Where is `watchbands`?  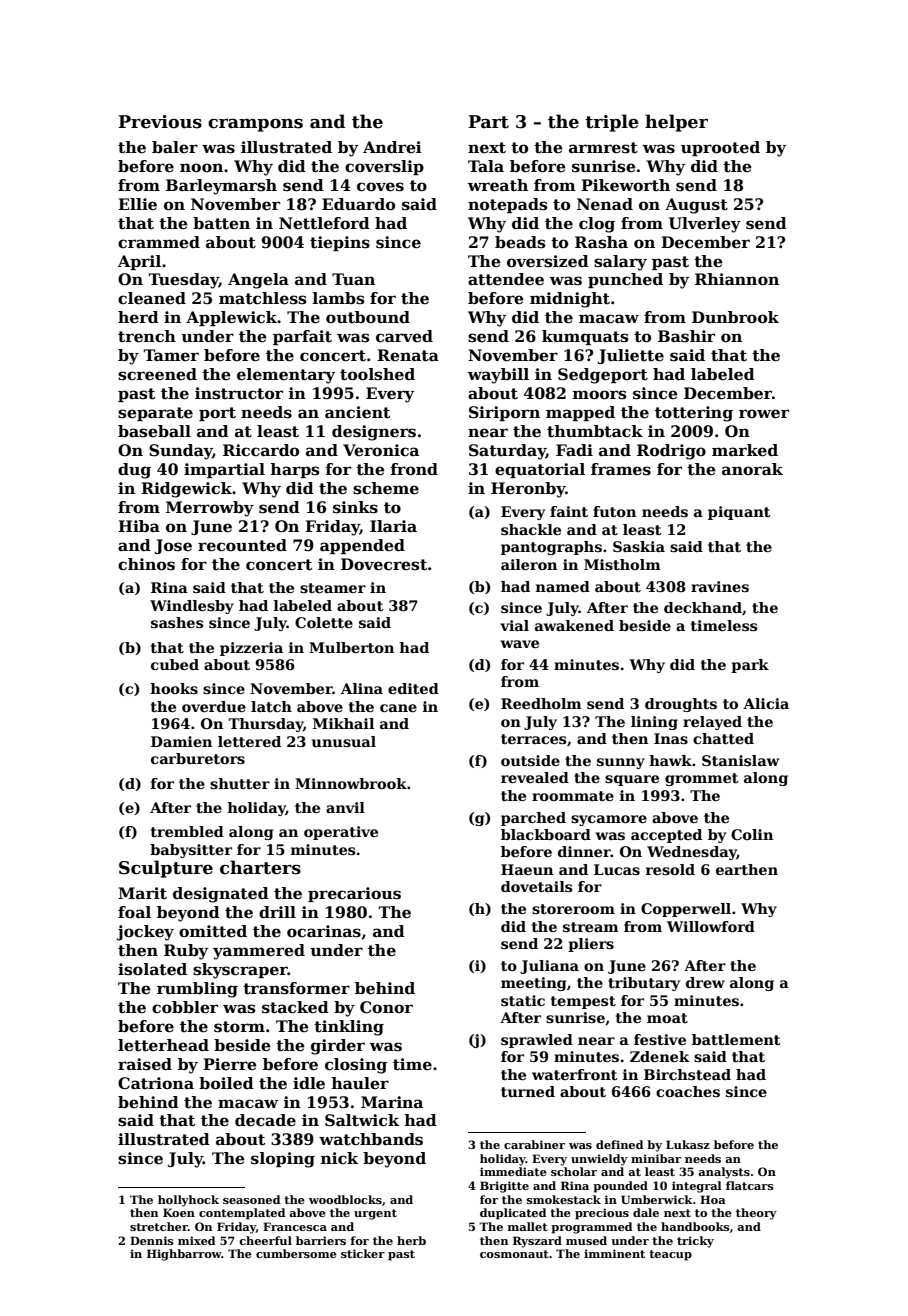
watchbands is located at coordinates (371, 1139).
